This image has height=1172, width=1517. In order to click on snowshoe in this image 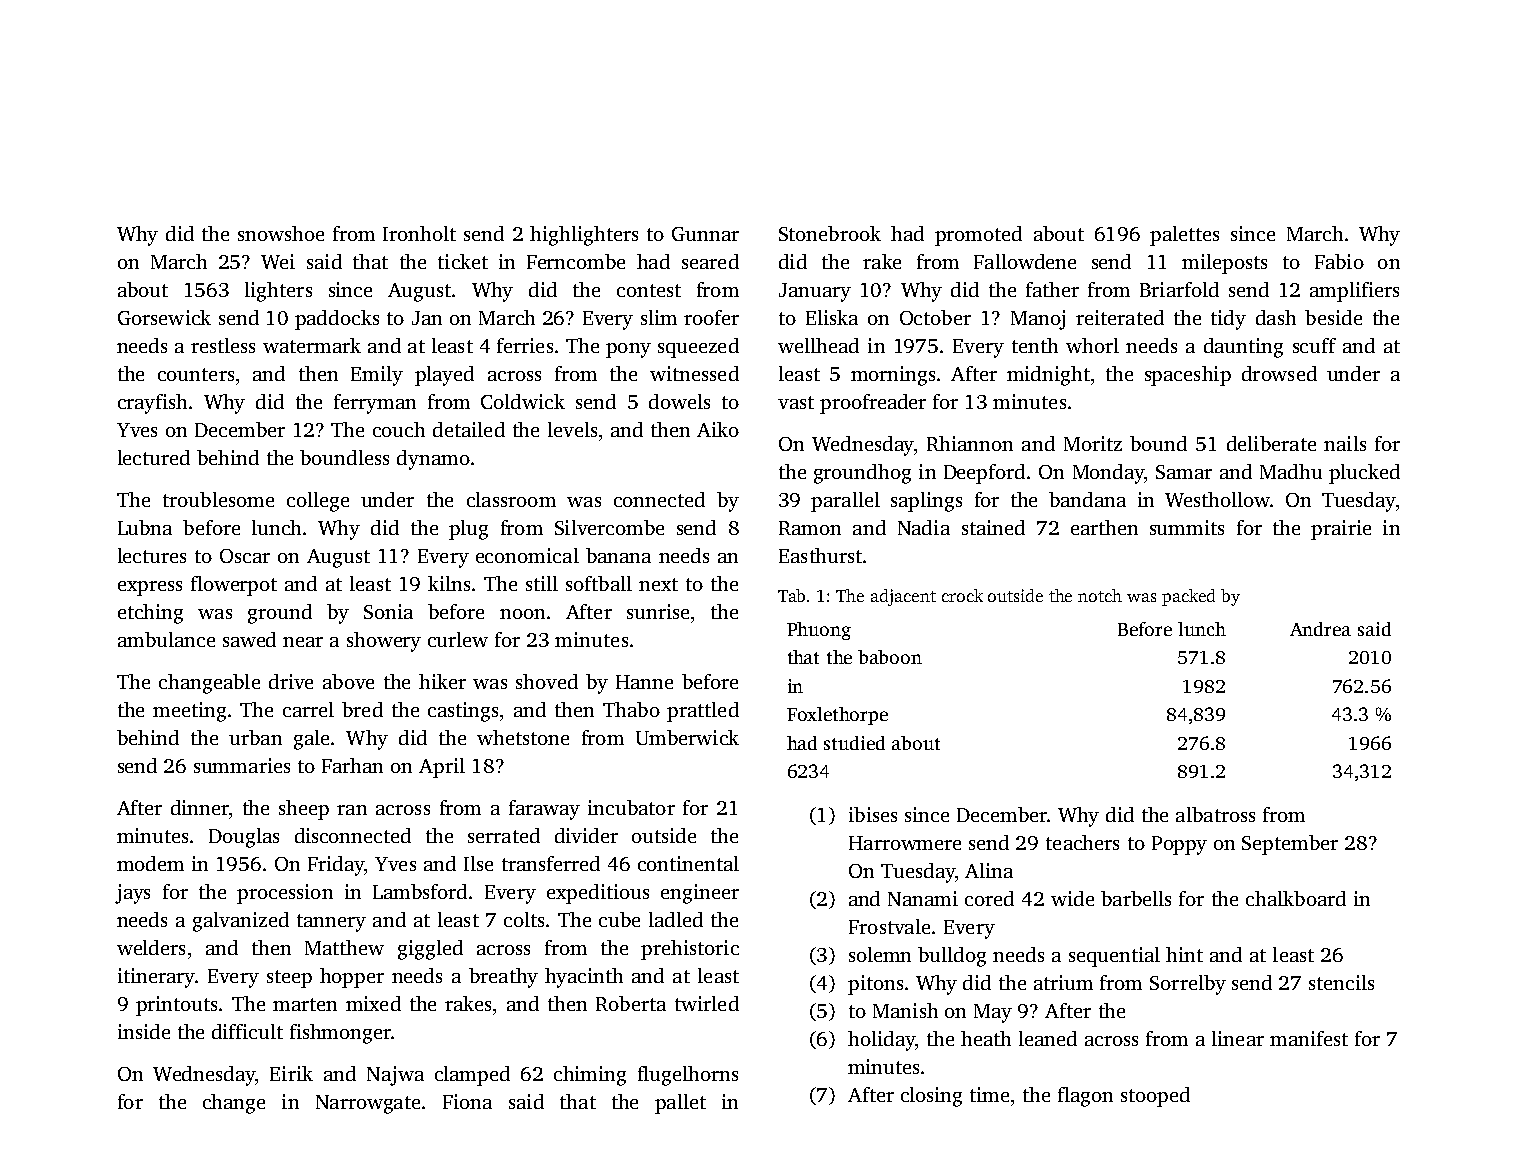, I will do `click(281, 233)`.
